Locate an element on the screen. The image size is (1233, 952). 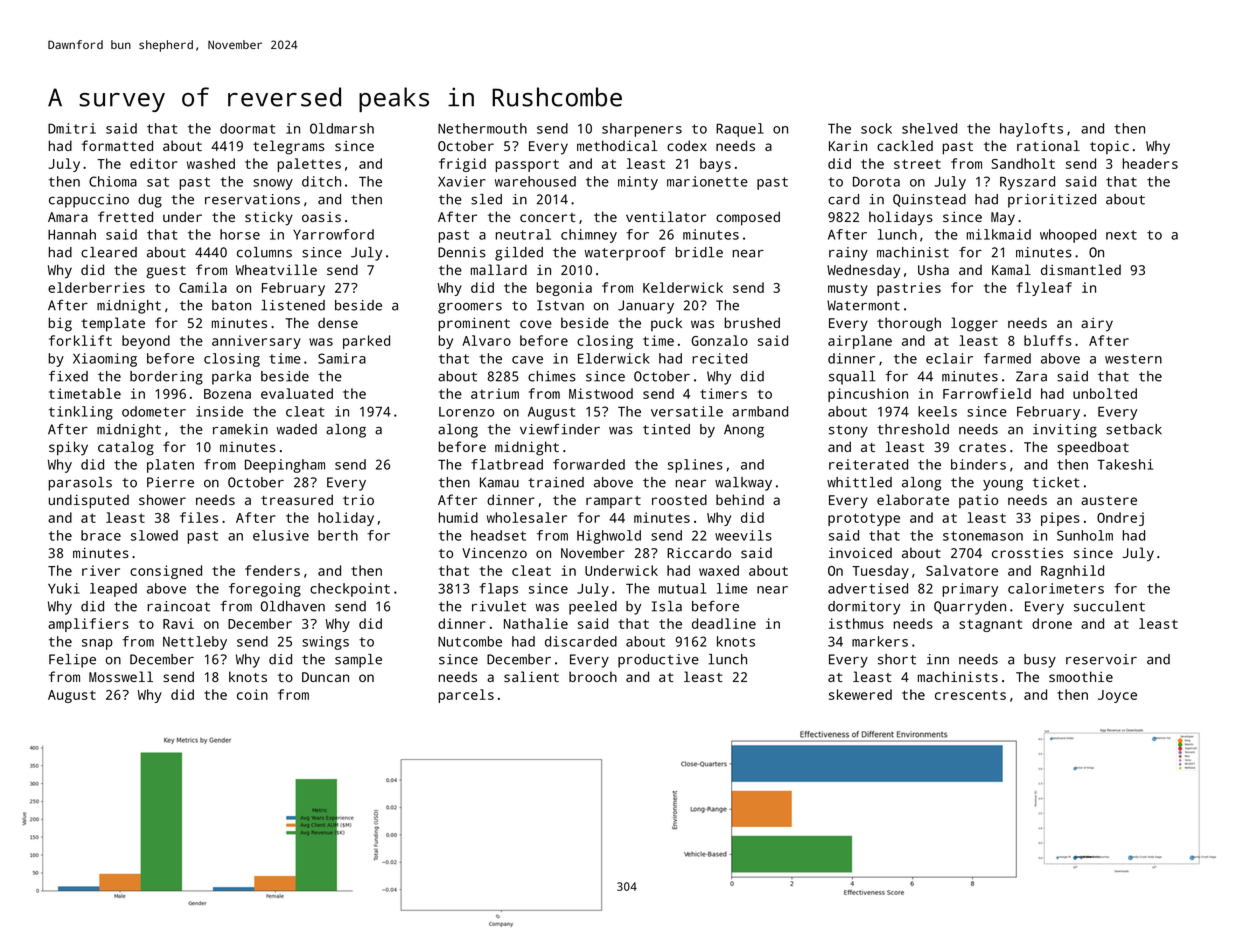
rainy is located at coordinates (848, 254).
